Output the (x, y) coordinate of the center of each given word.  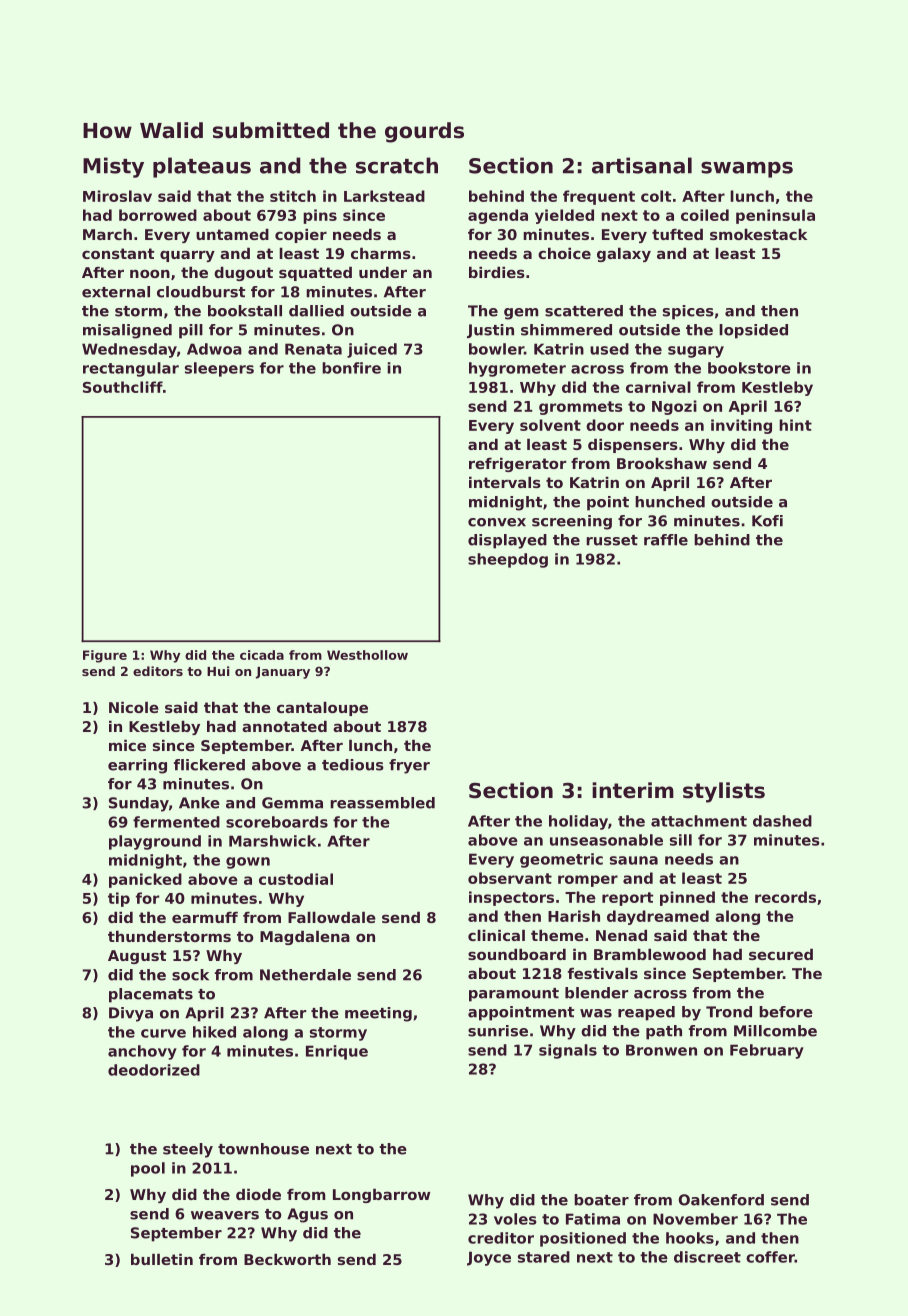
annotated (284, 726)
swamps (747, 169)
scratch (397, 165)
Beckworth (287, 1259)
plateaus (202, 167)
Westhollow (367, 655)
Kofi (767, 521)
